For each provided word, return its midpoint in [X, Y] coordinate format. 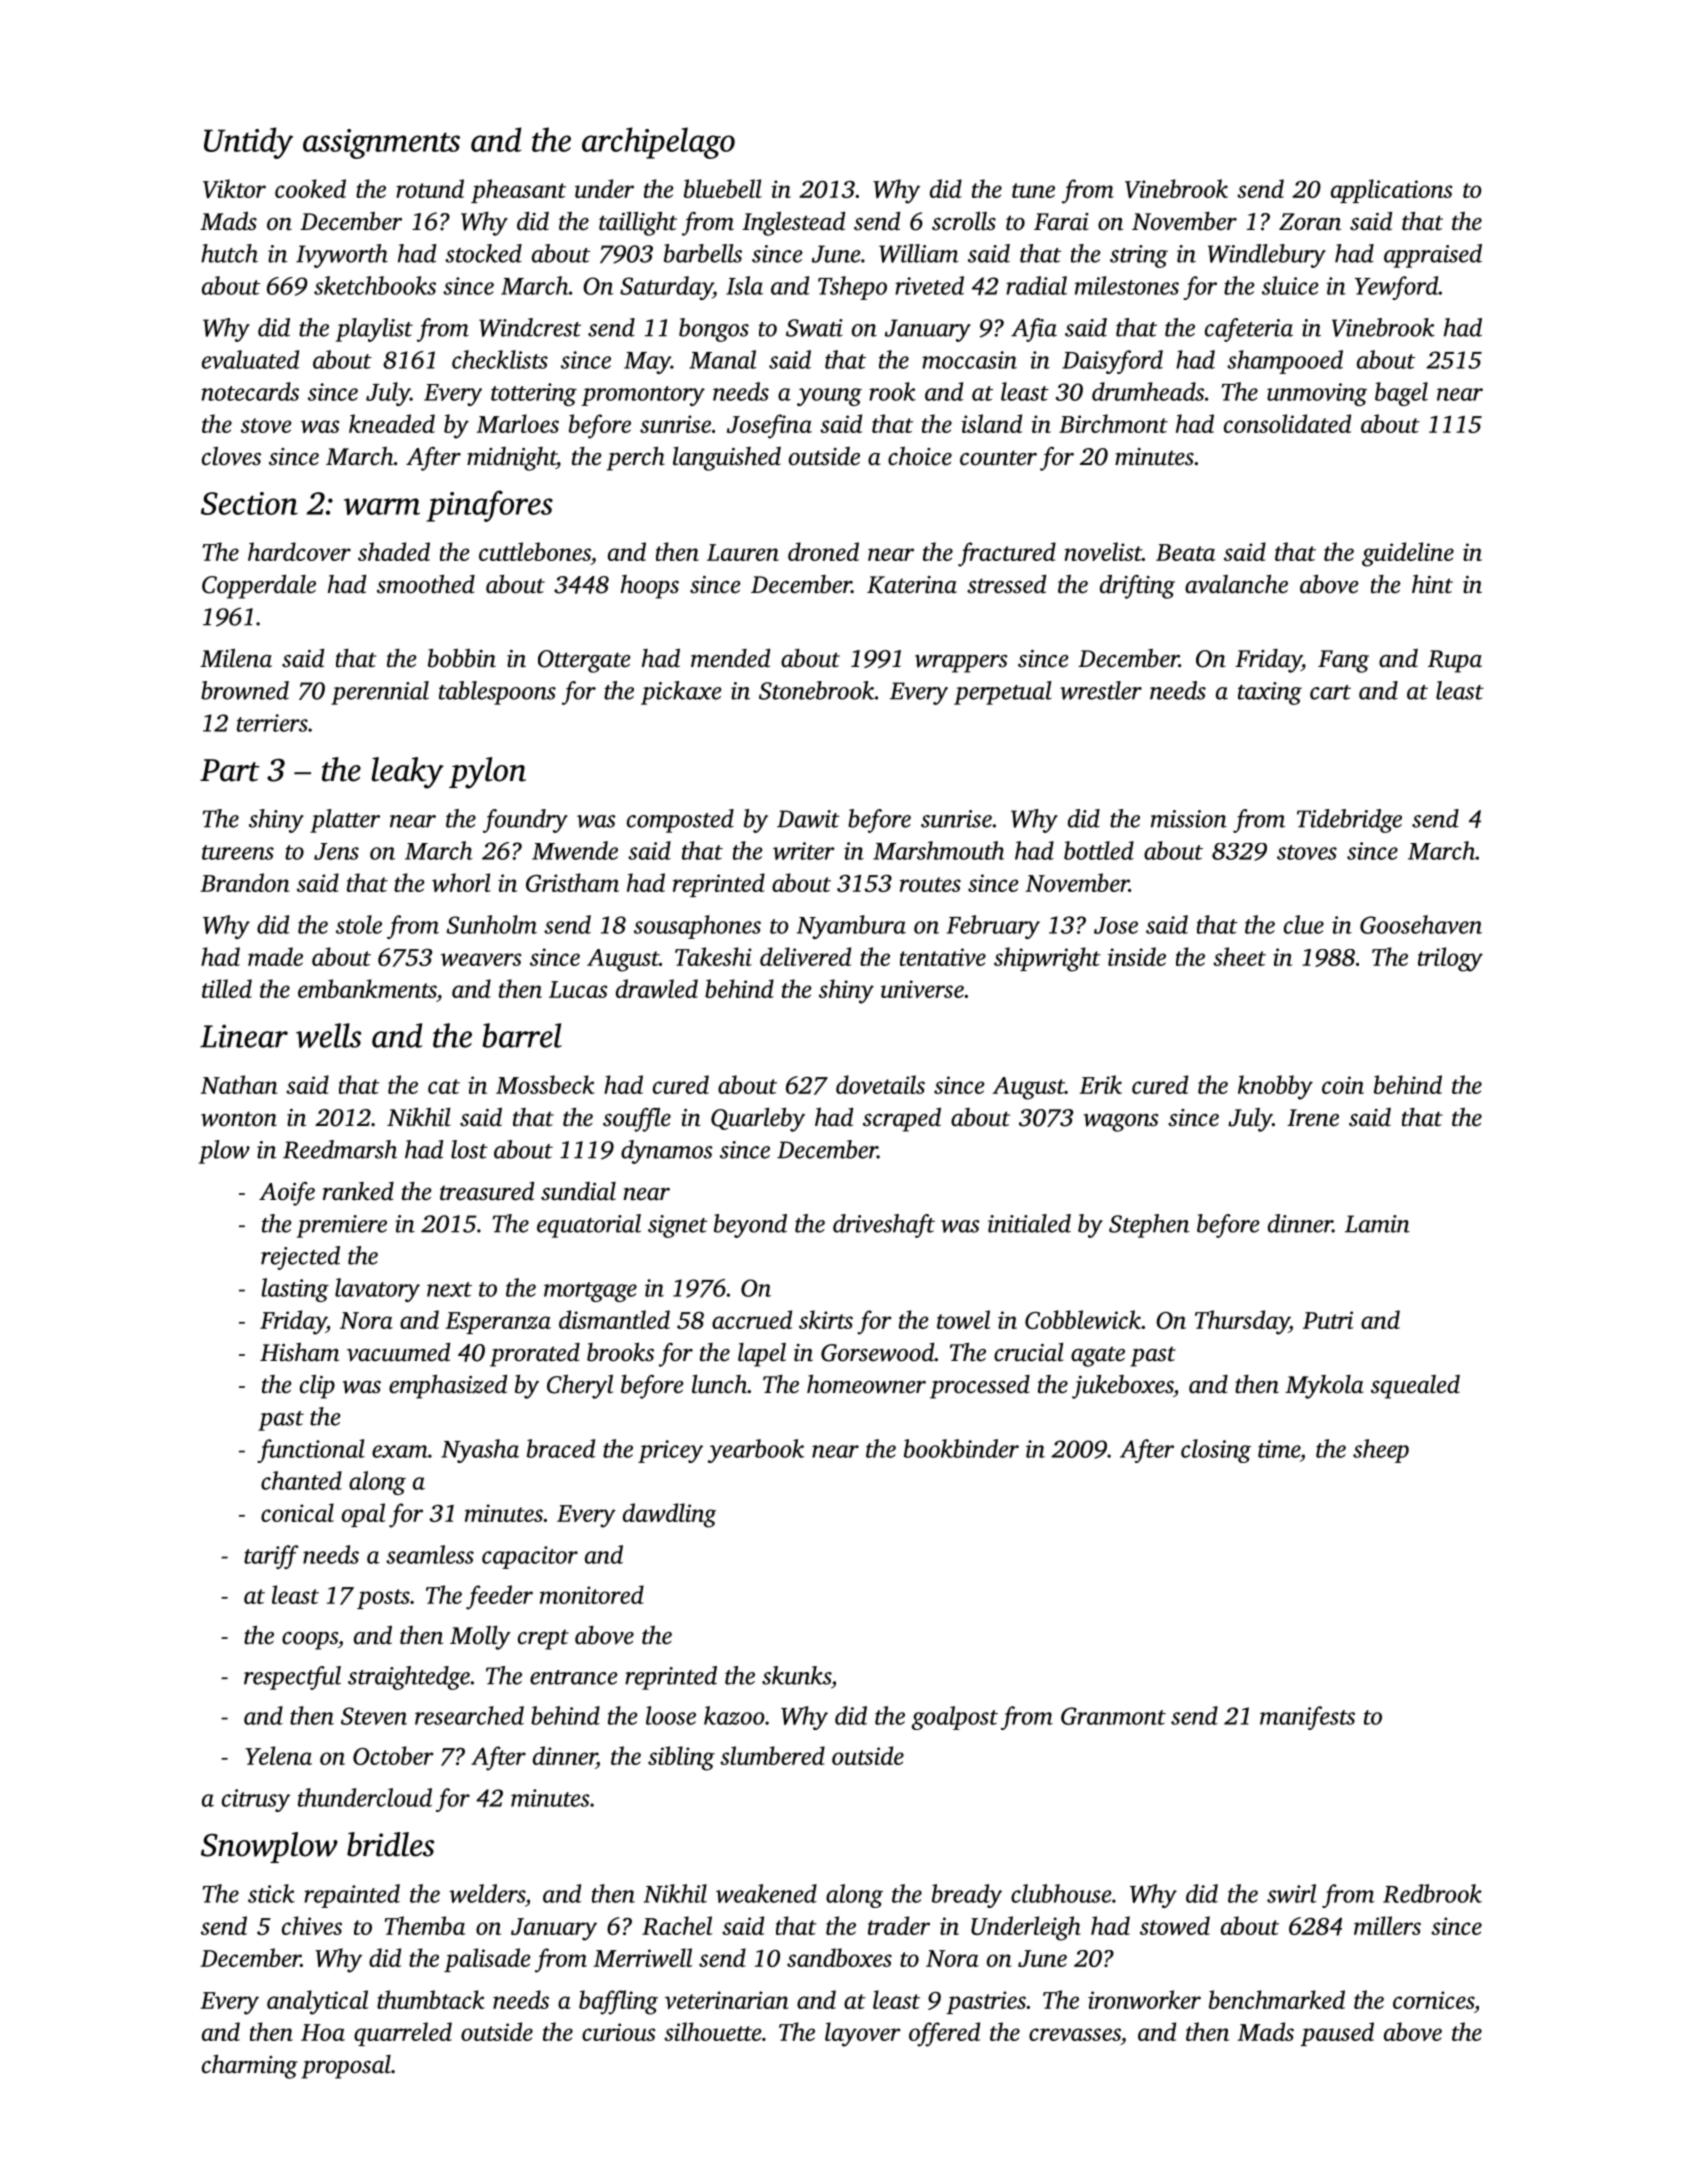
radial [1036, 285]
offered [944, 2034]
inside [1137, 956]
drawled [657, 988]
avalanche [1236, 584]
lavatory [377, 1290]
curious [619, 2032]
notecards [250, 391]
